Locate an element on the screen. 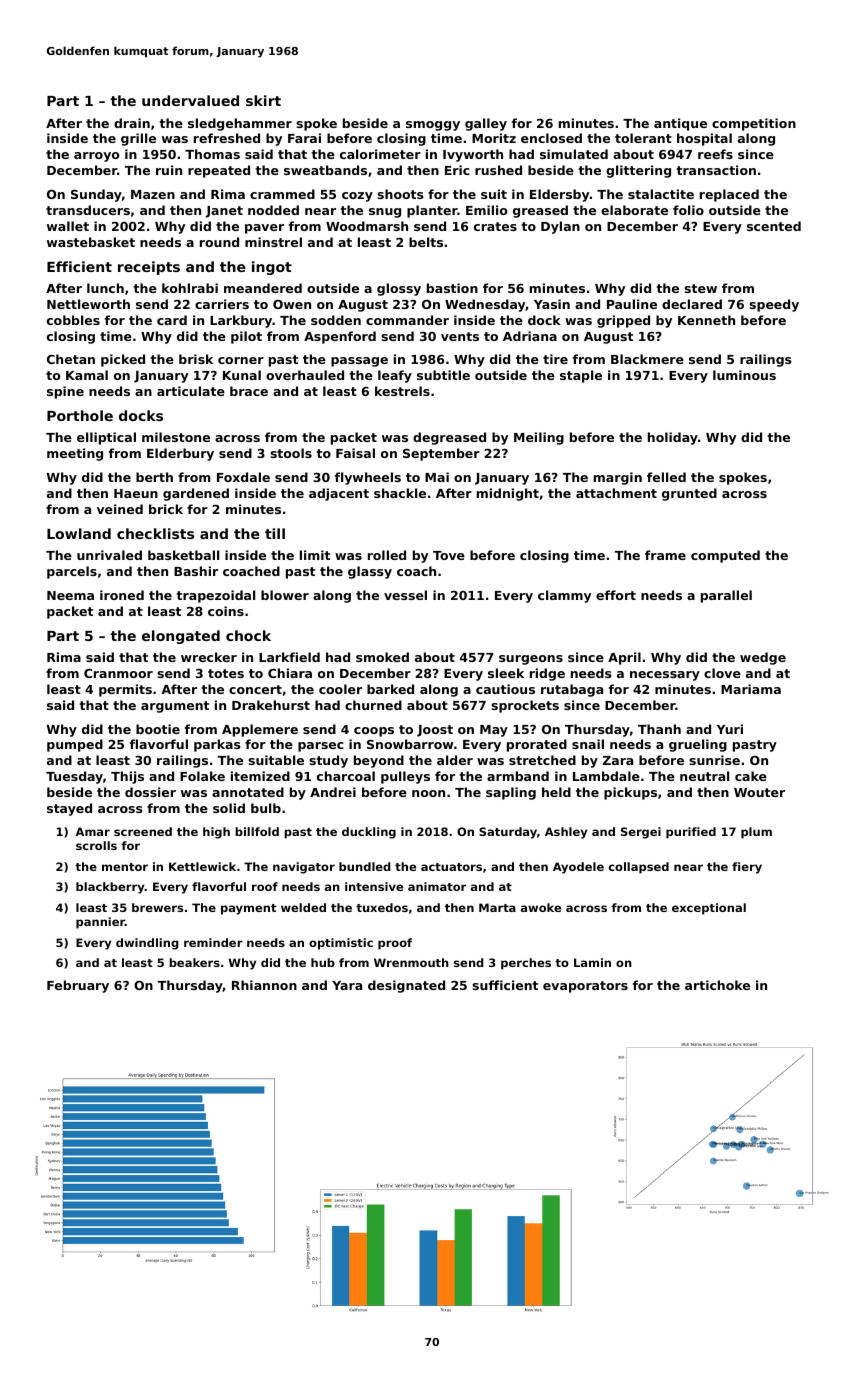 This screenshot has width=849, height=1400. shackle is located at coordinates (400, 493).
